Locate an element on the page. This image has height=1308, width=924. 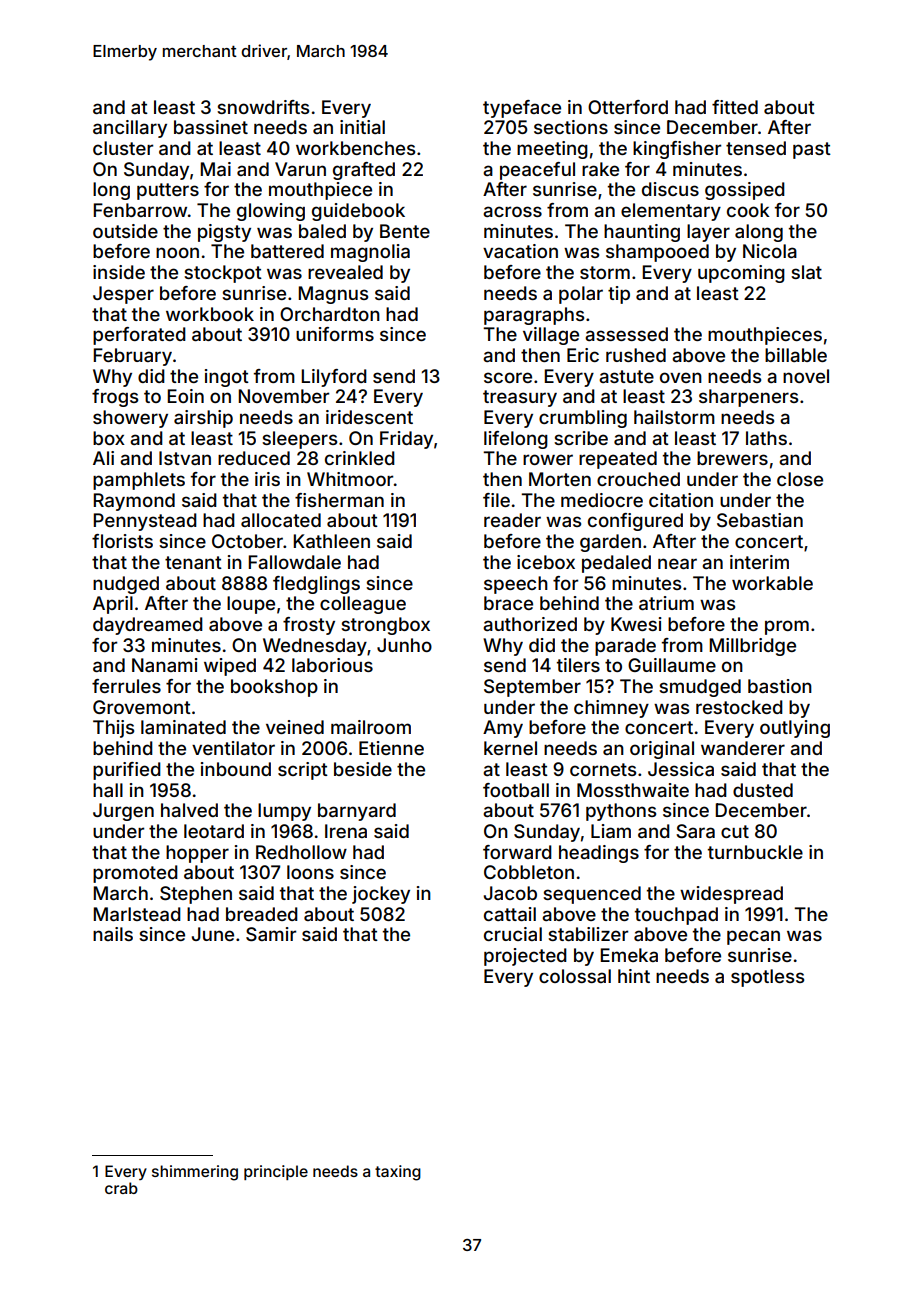
projected is located at coordinates (525, 957).
